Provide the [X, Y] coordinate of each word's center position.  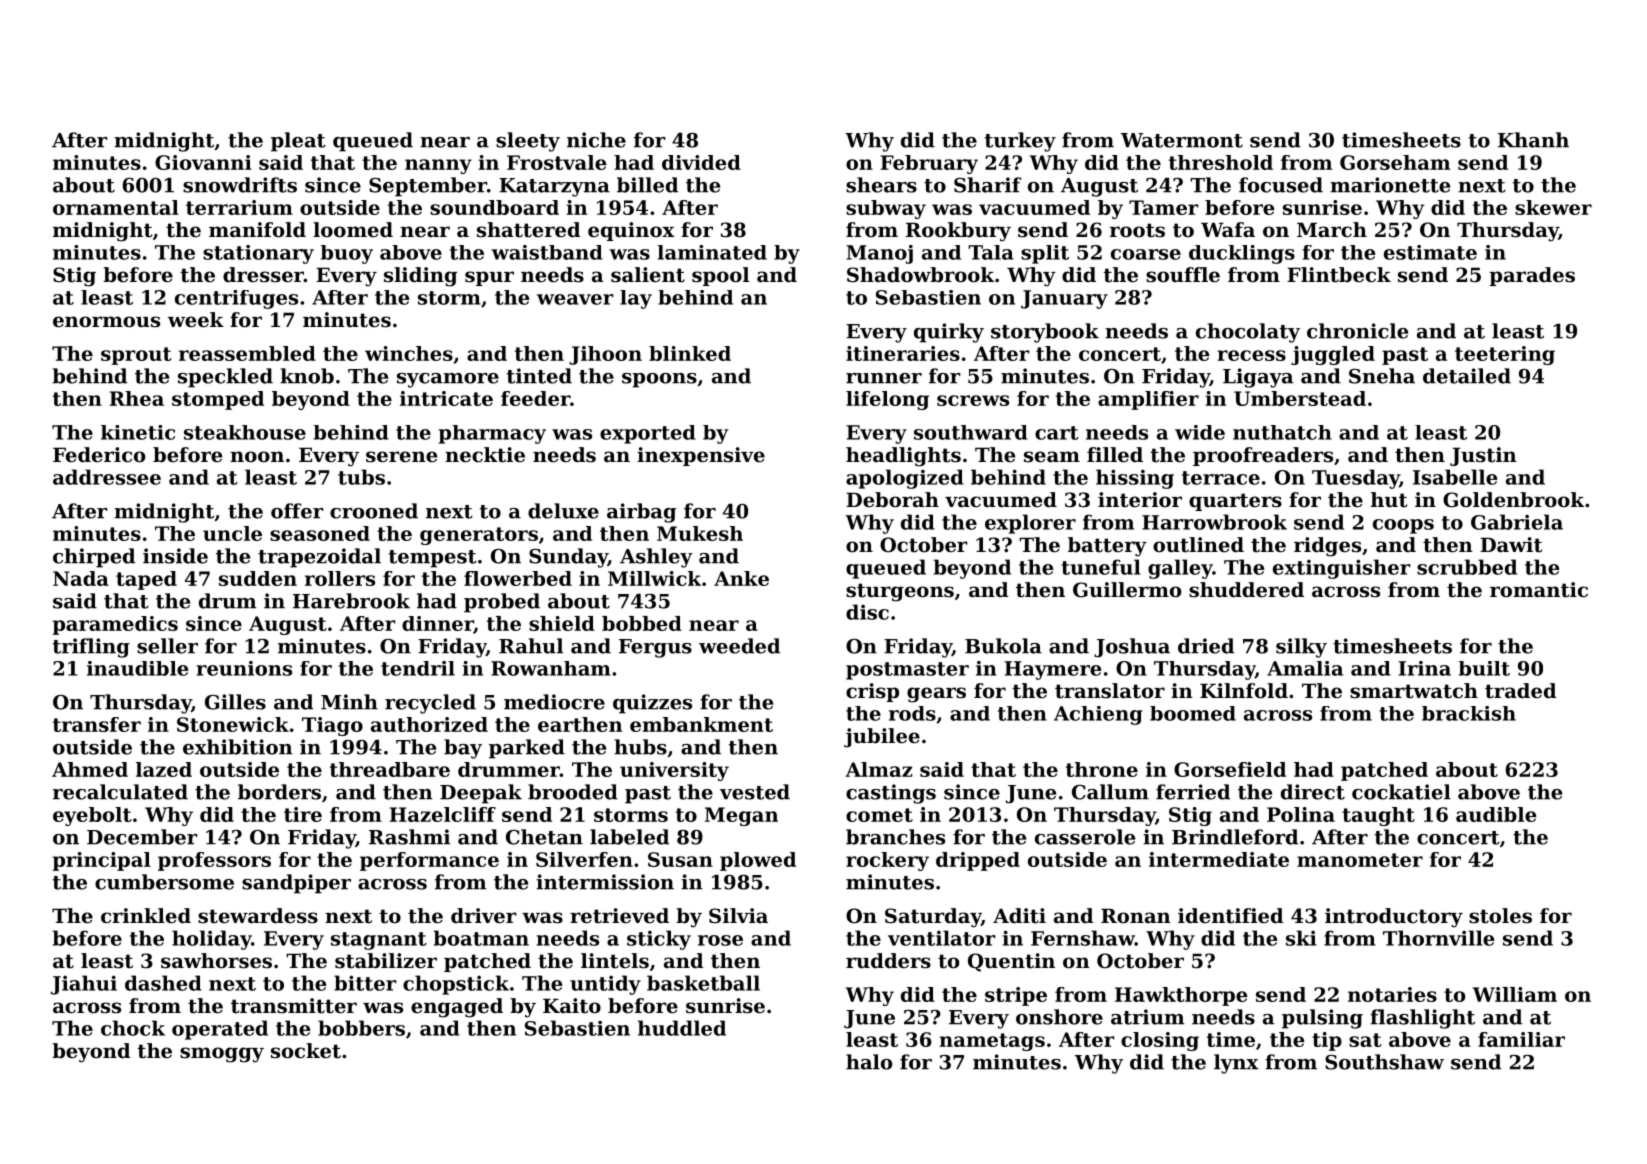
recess [1251, 355]
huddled [682, 1028]
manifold [257, 230]
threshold [1221, 162]
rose [720, 940]
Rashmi [409, 837]
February [929, 164]
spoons [659, 380]
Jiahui [84, 985]
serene [401, 457]
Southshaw [1384, 1062]
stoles [1500, 916]
